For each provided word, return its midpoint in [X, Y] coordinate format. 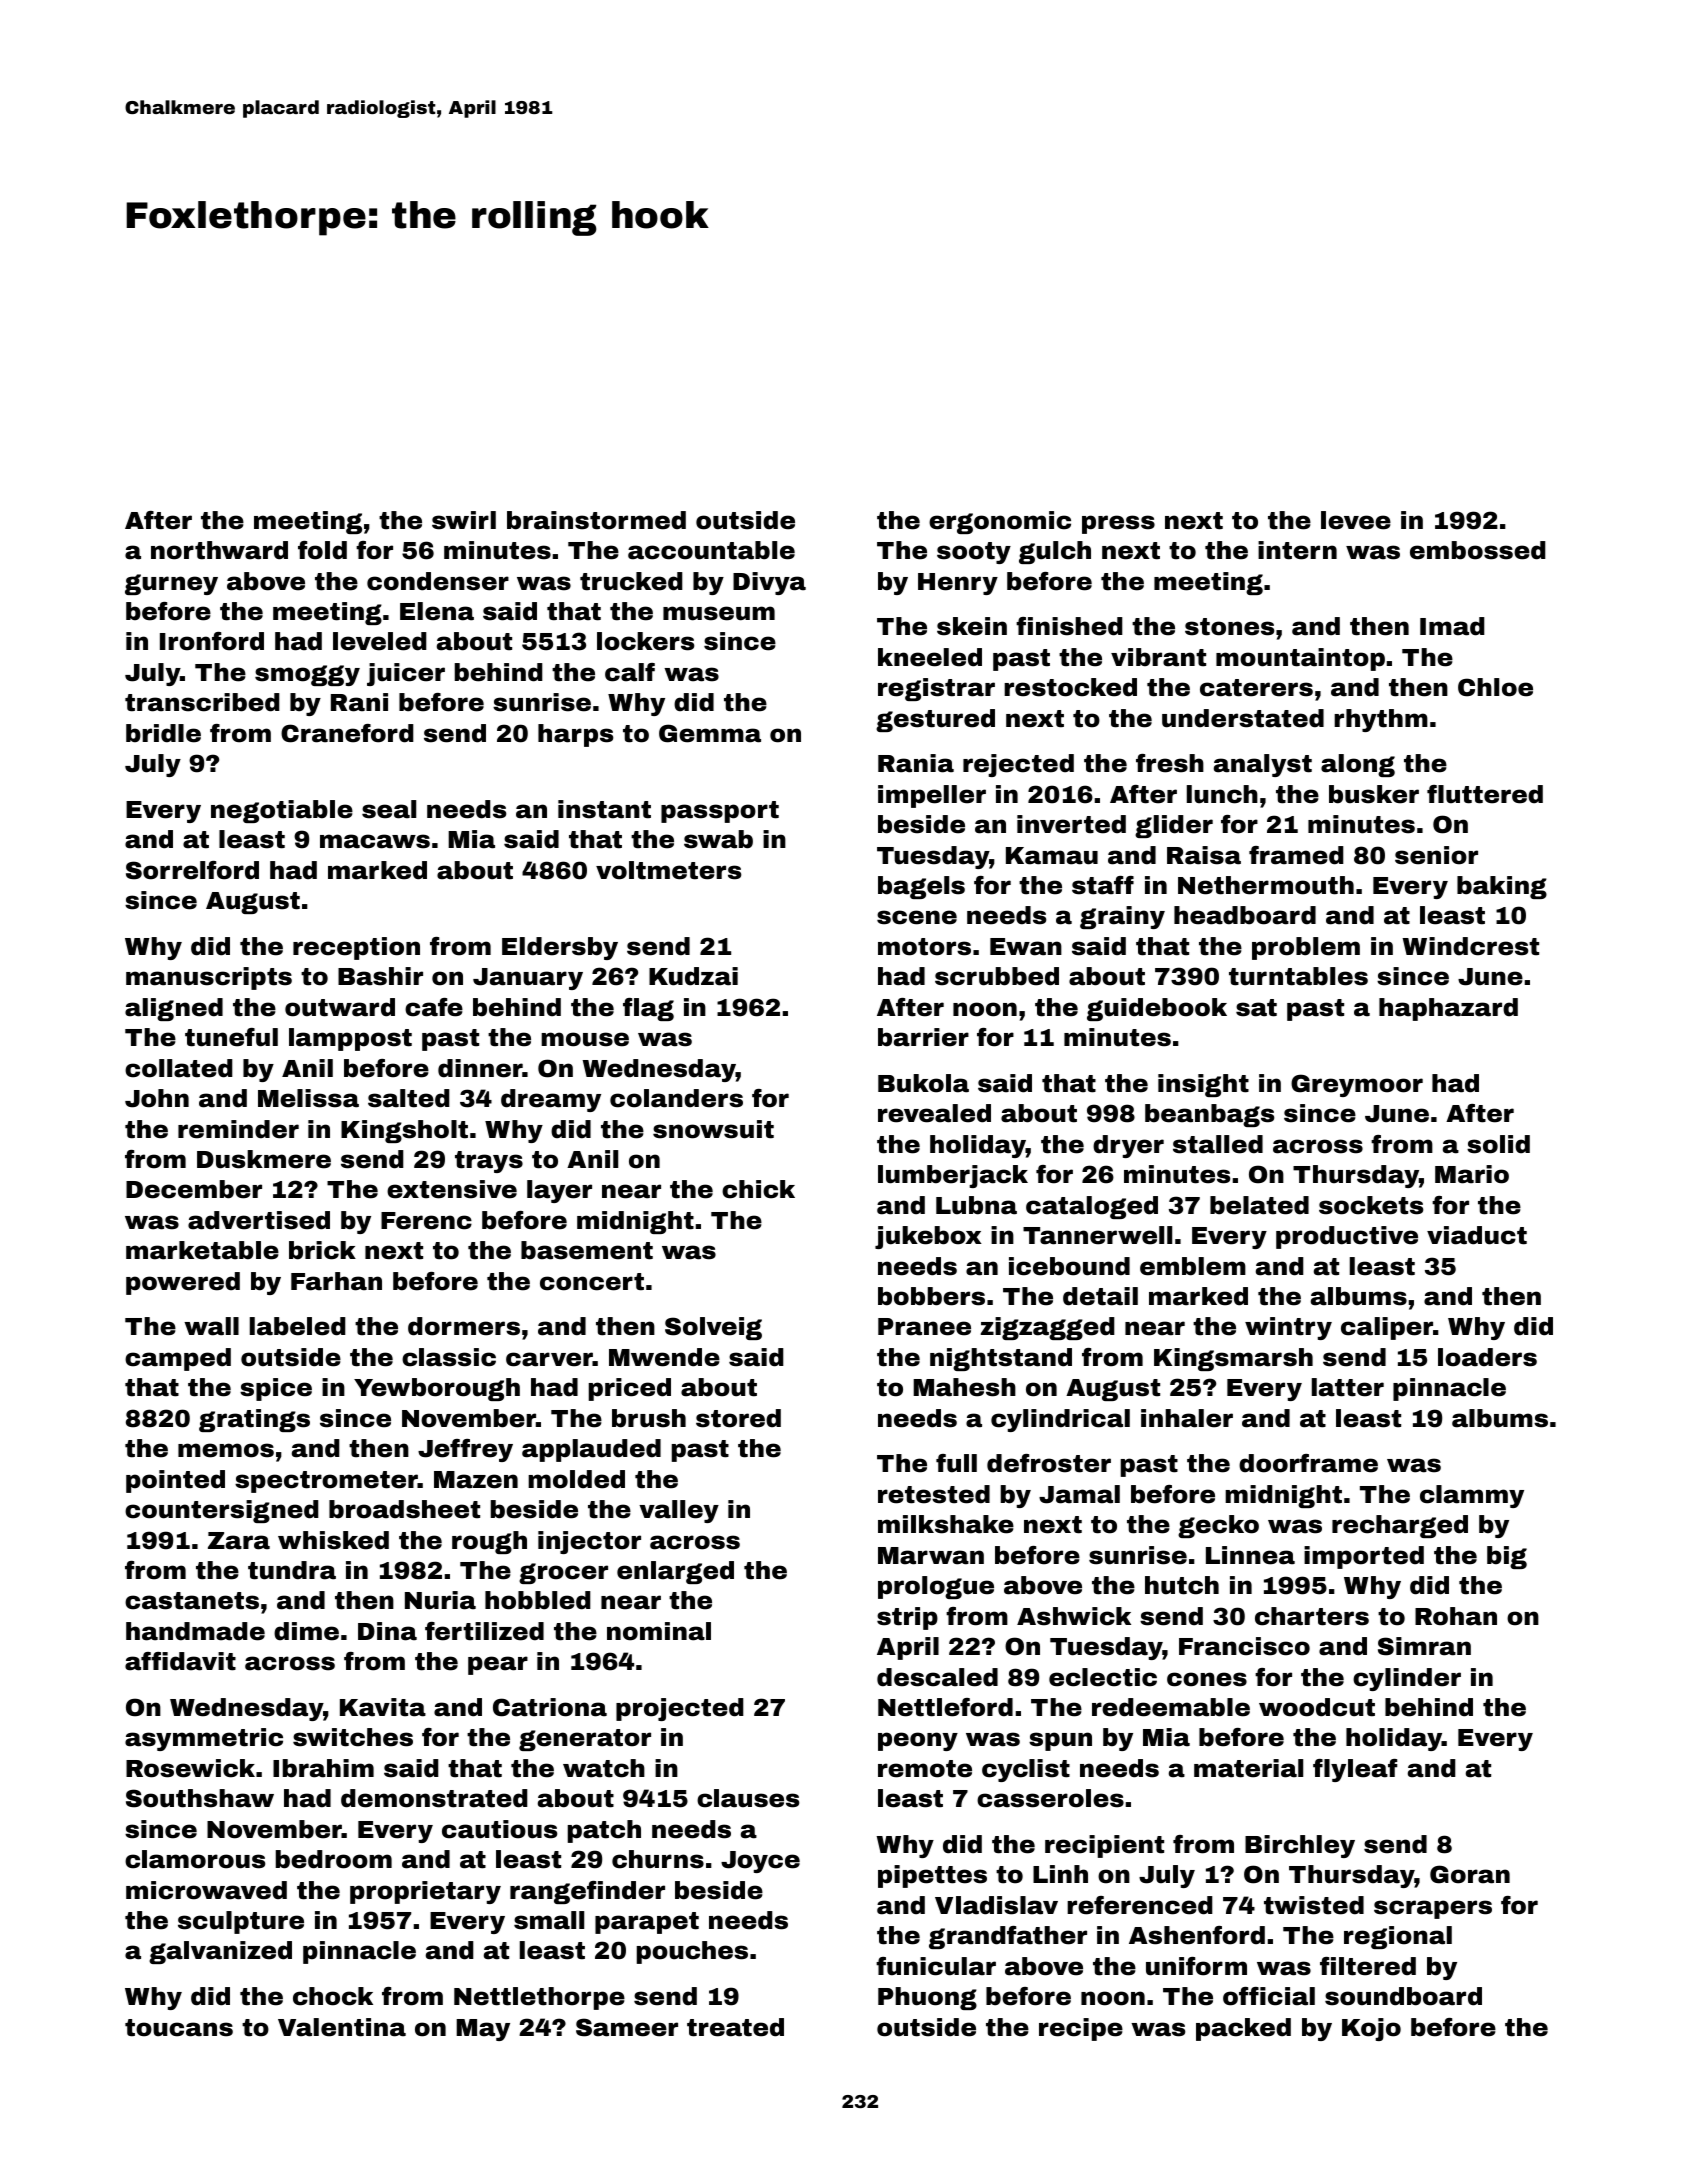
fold [322, 550]
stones [1229, 627]
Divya [769, 583]
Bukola [923, 1083]
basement [587, 1250]
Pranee [924, 1327]
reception [356, 948]
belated [1259, 1205]
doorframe [1308, 1463]
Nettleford [945, 1707]
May [483, 2030]
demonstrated [434, 1798]
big [1507, 1557]
